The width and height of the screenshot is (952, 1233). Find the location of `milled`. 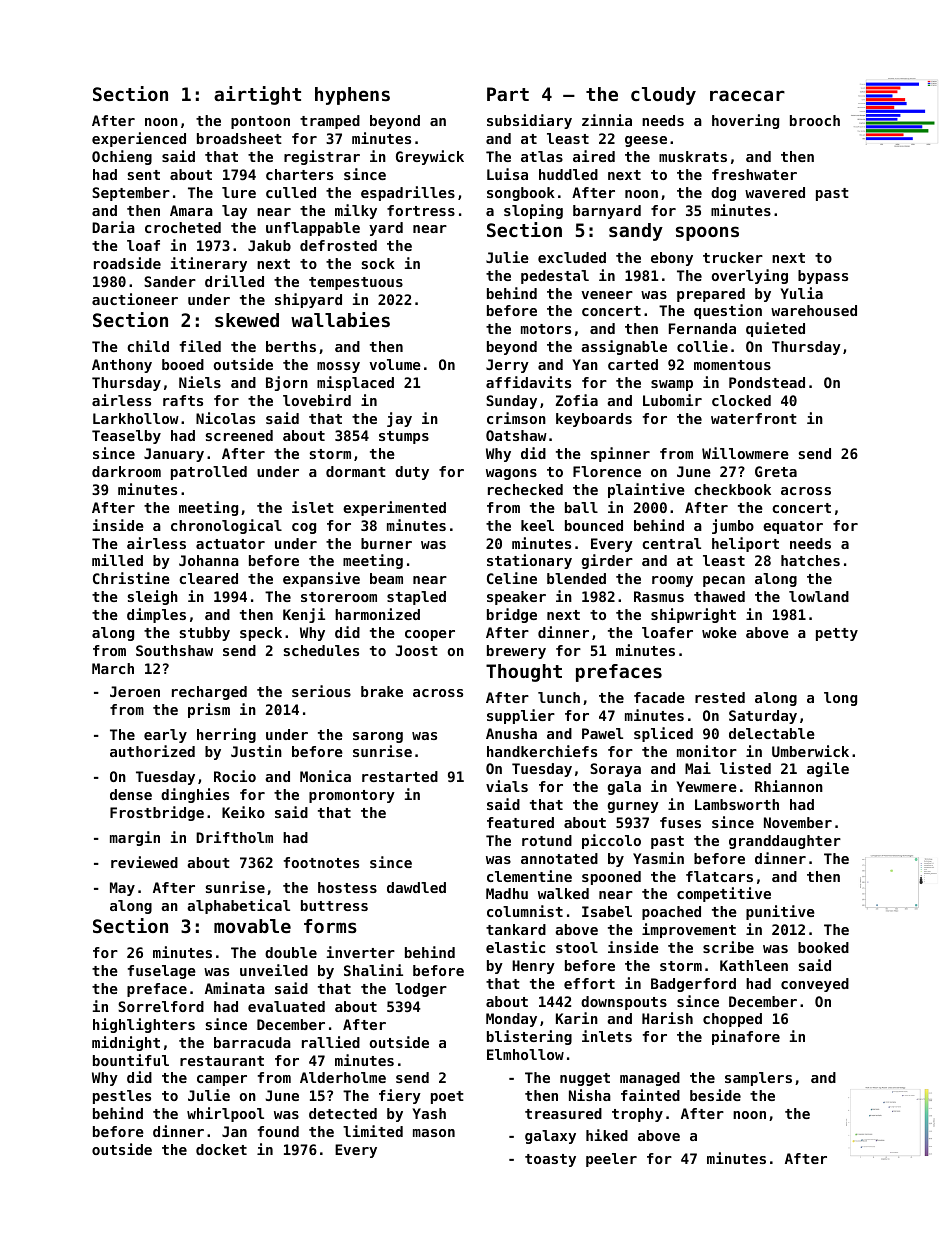

milled is located at coordinates (117, 560).
